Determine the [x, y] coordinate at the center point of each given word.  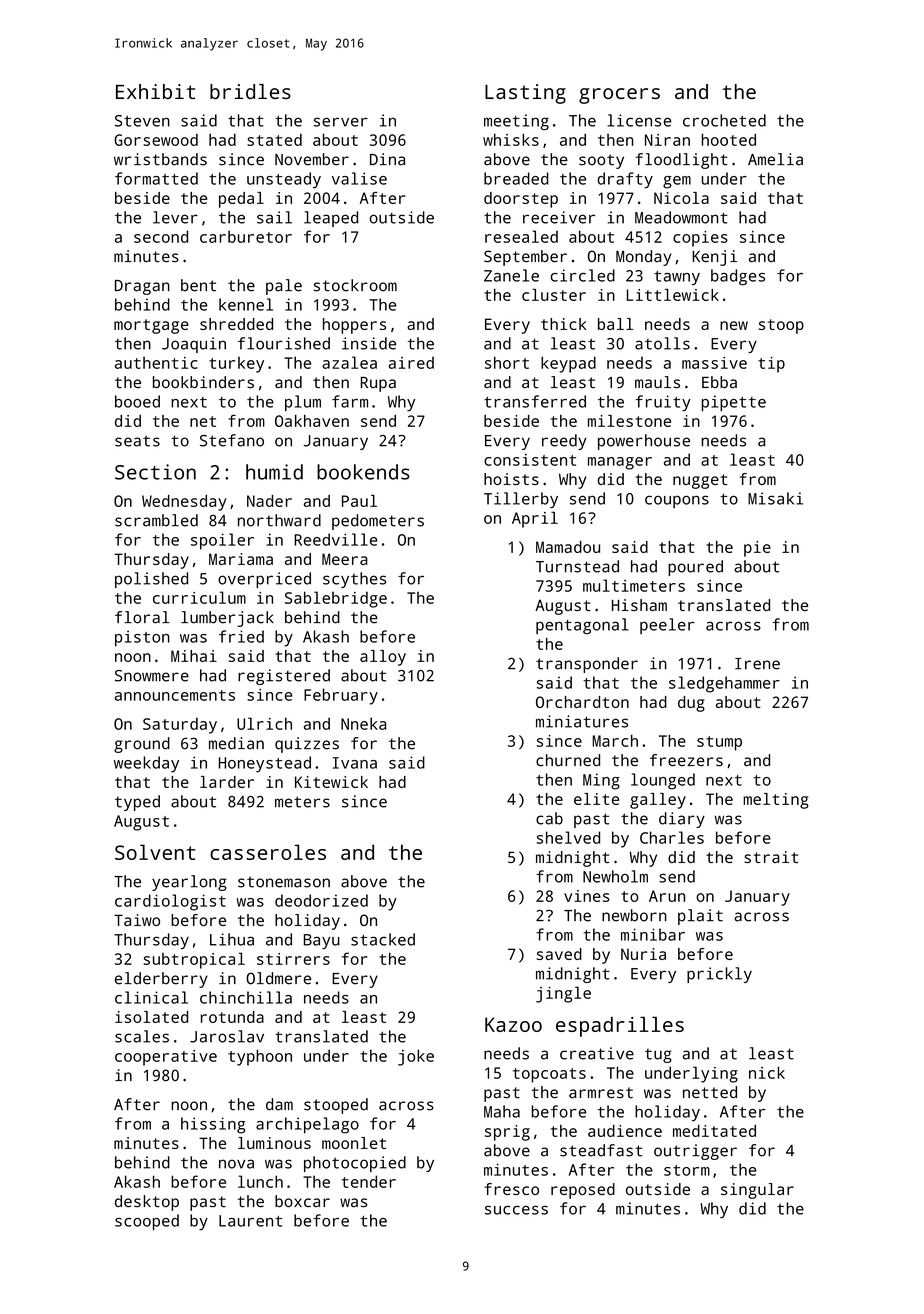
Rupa [378, 384]
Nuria [643, 954]
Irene [757, 664]
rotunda [232, 1017]
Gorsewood [156, 140]
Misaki [775, 498]
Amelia [775, 159]
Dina [387, 159]
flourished [284, 343]
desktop [147, 1203]
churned [568, 760]
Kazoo [513, 1024]
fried [241, 636]
